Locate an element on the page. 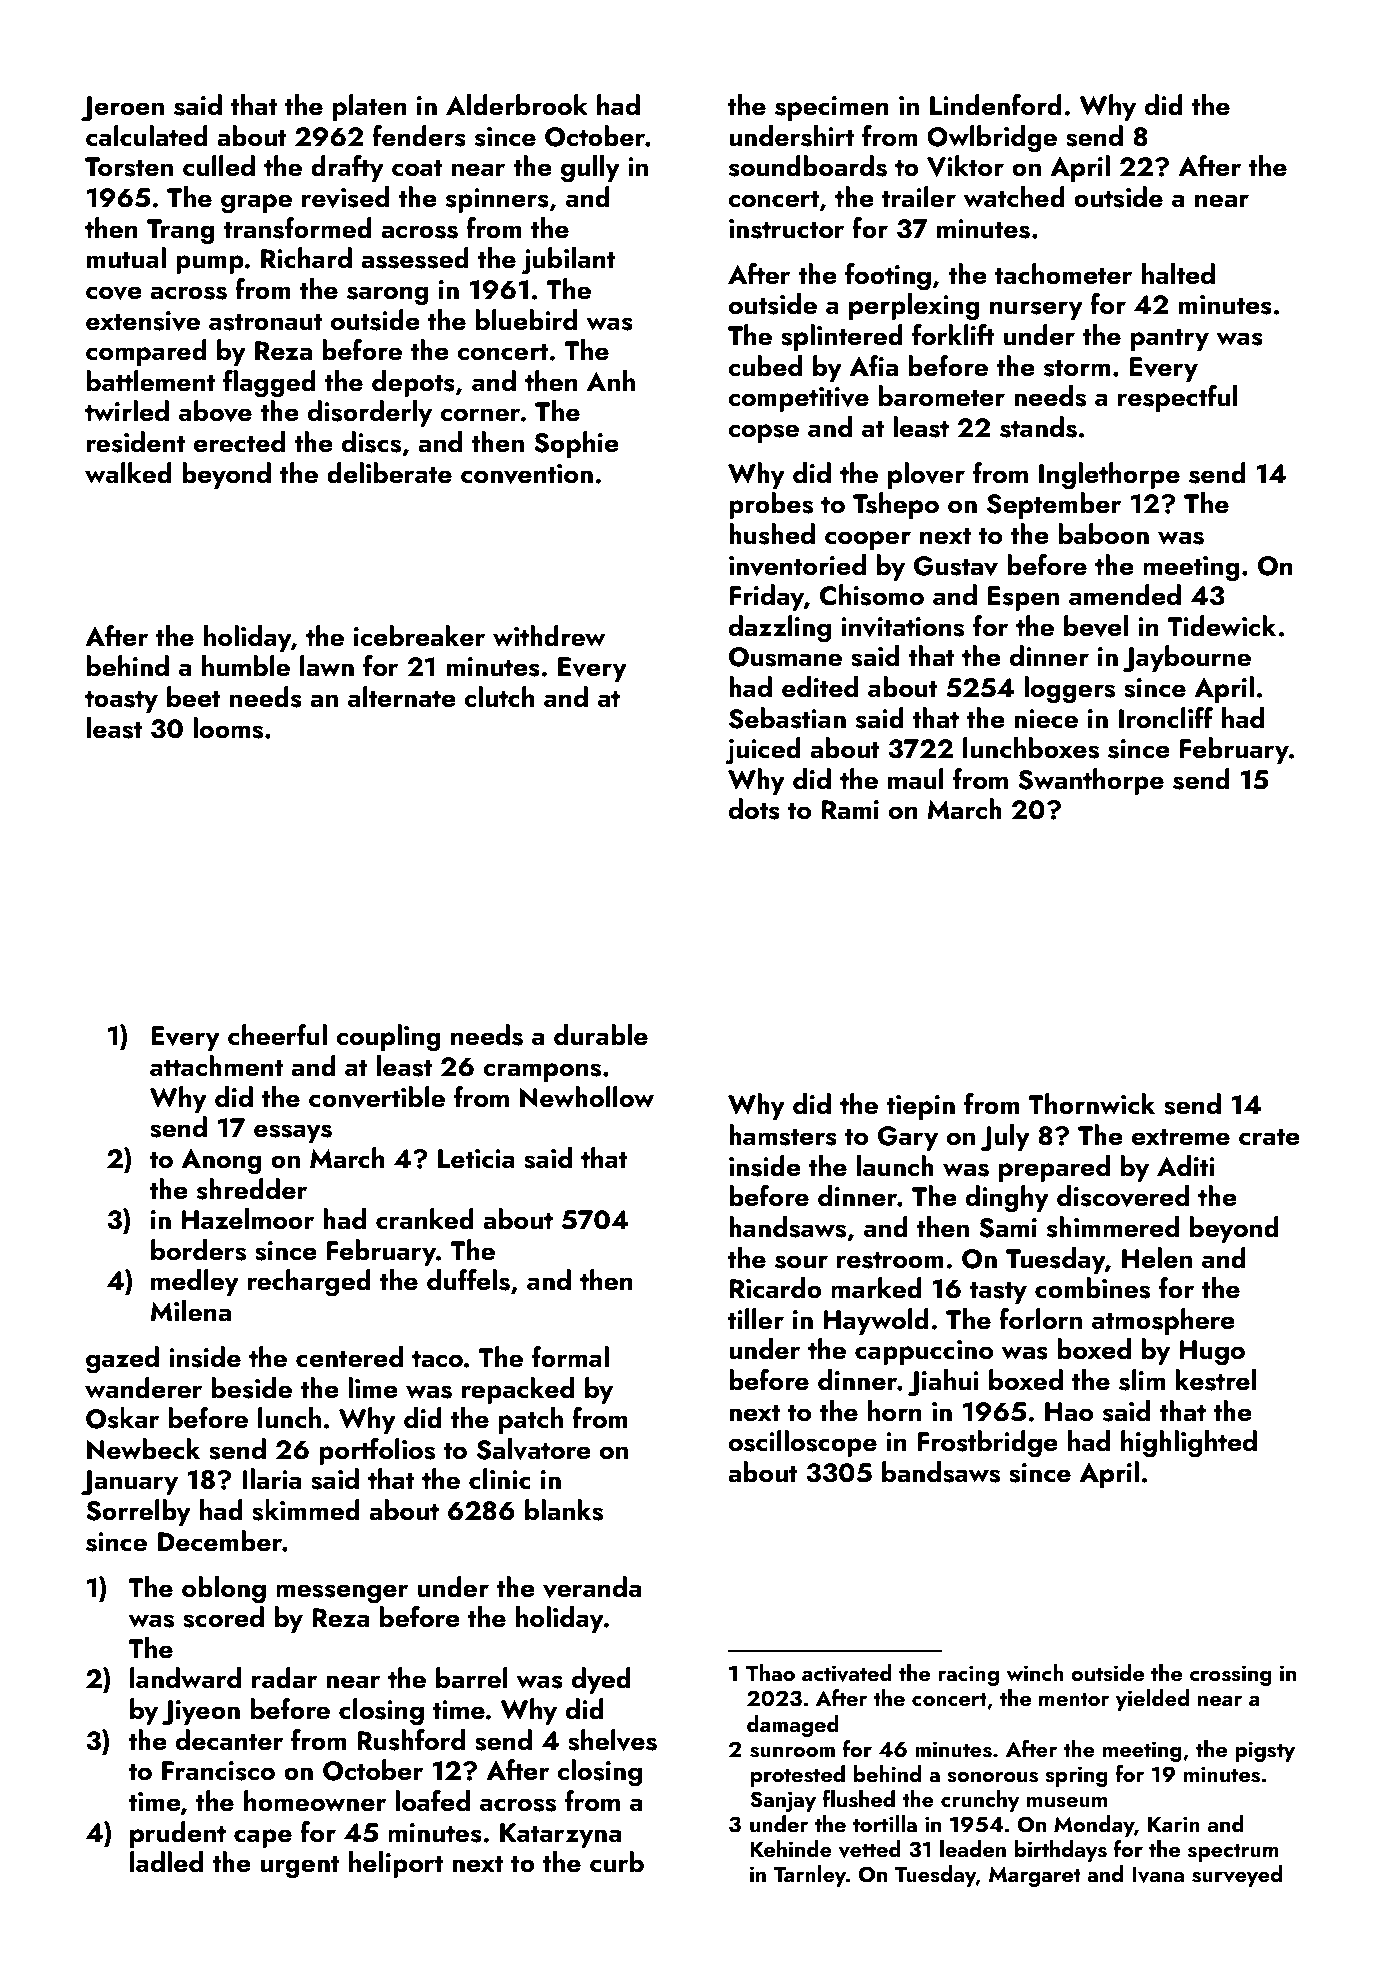 The width and height of the document is (1386, 1969). toasty is located at coordinates (121, 701).
